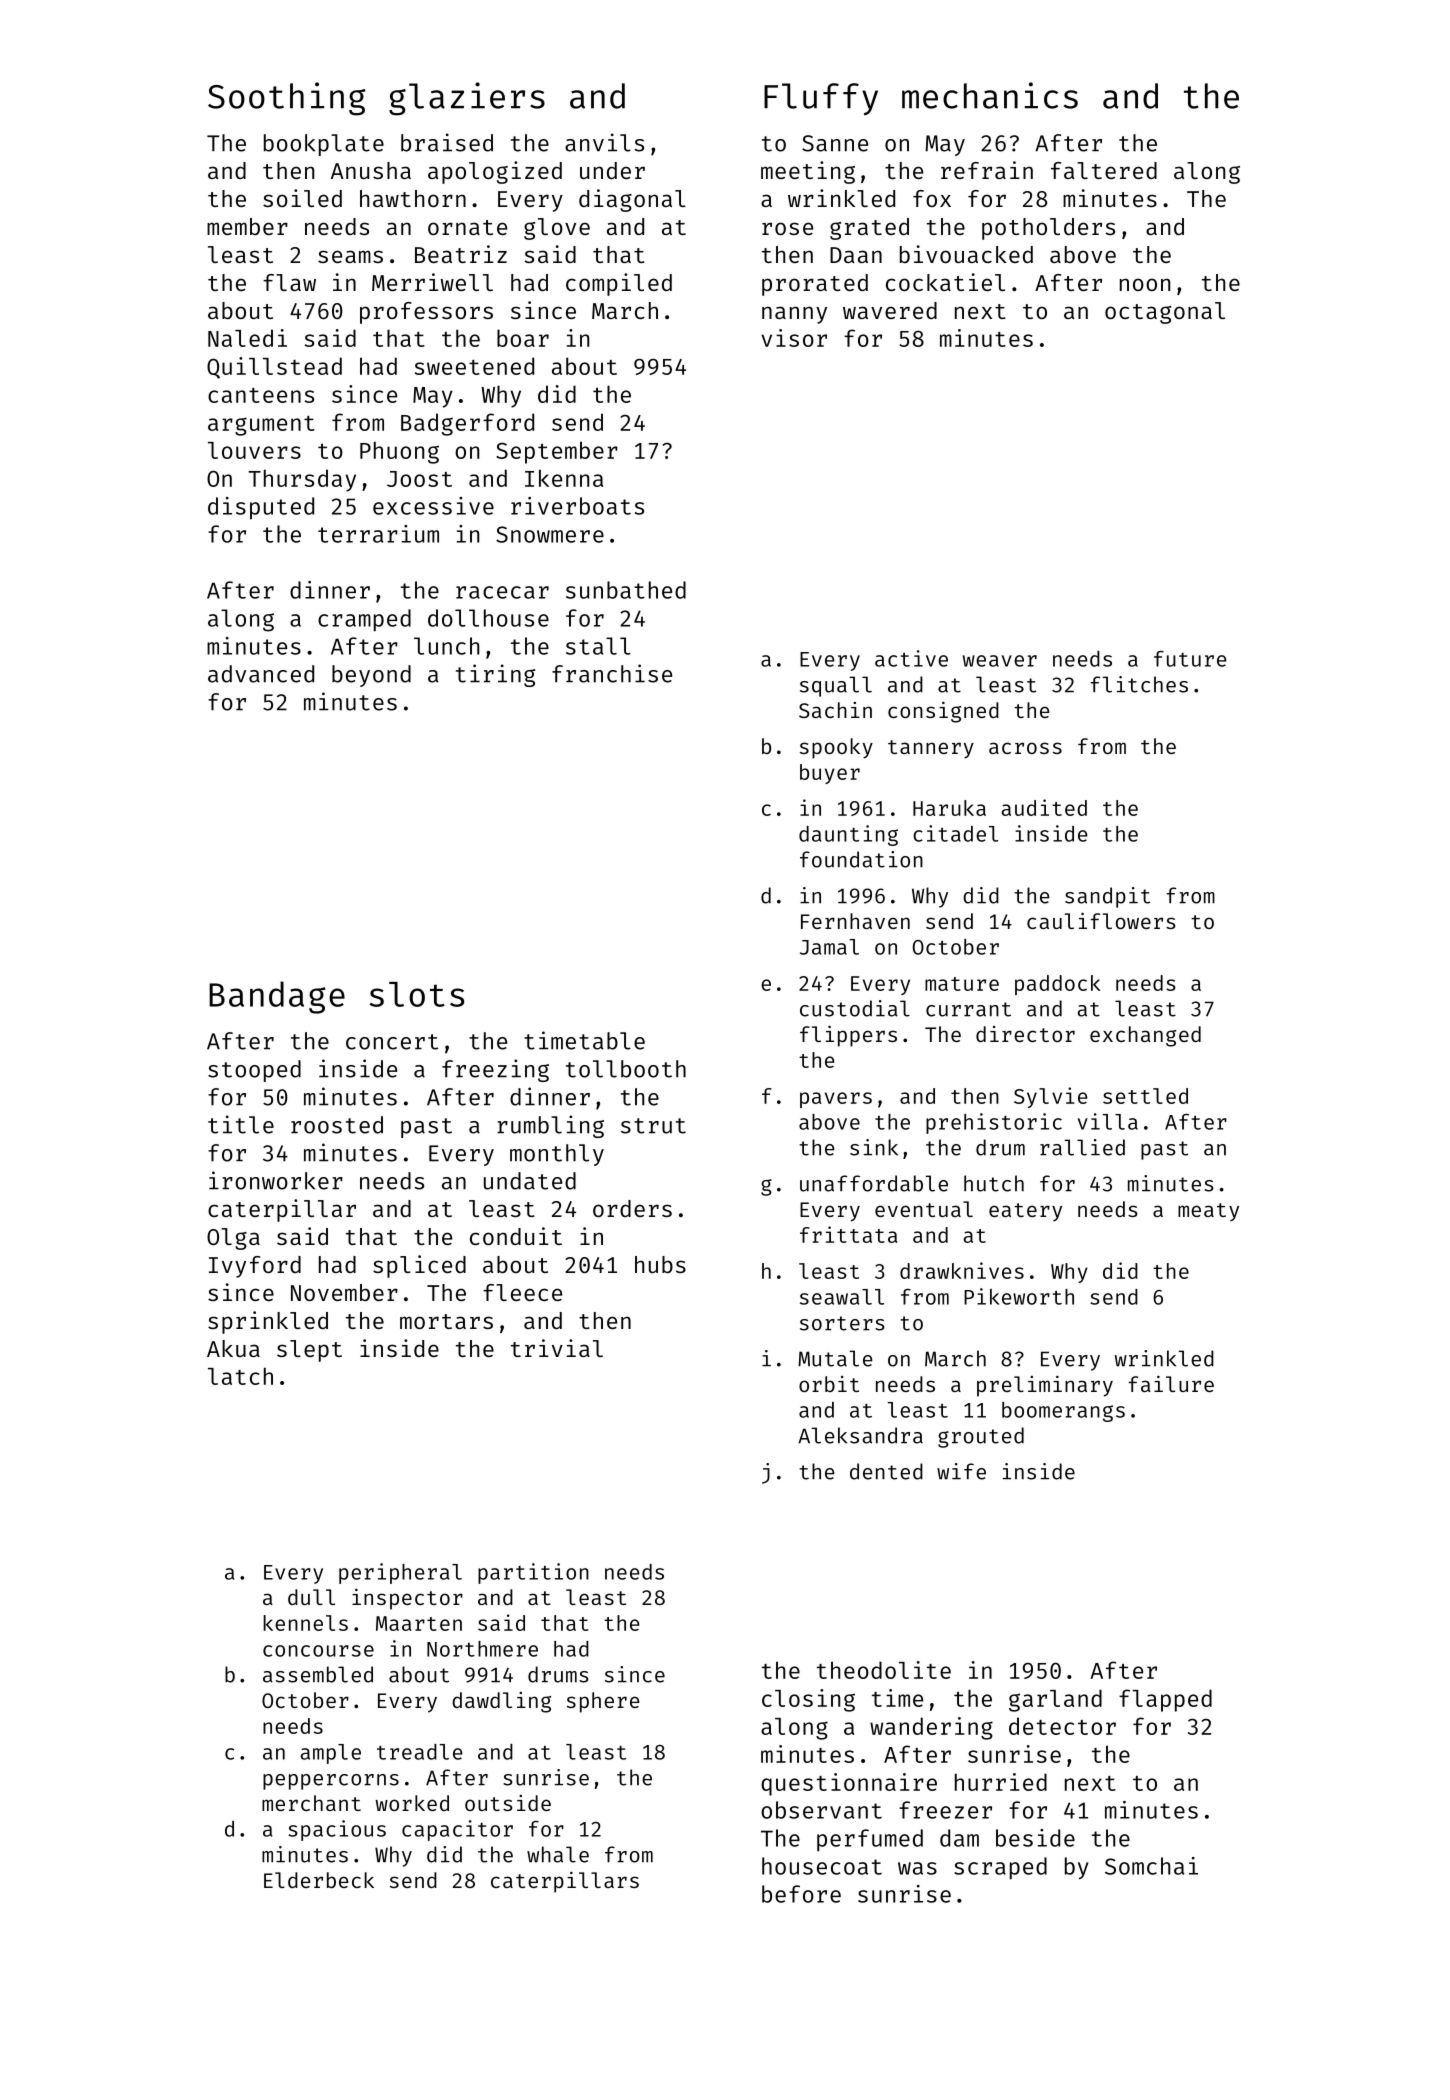 The height and width of the screenshot is (2100, 1450). What do you see at coordinates (416, 994) in the screenshot?
I see `slots` at bounding box center [416, 994].
